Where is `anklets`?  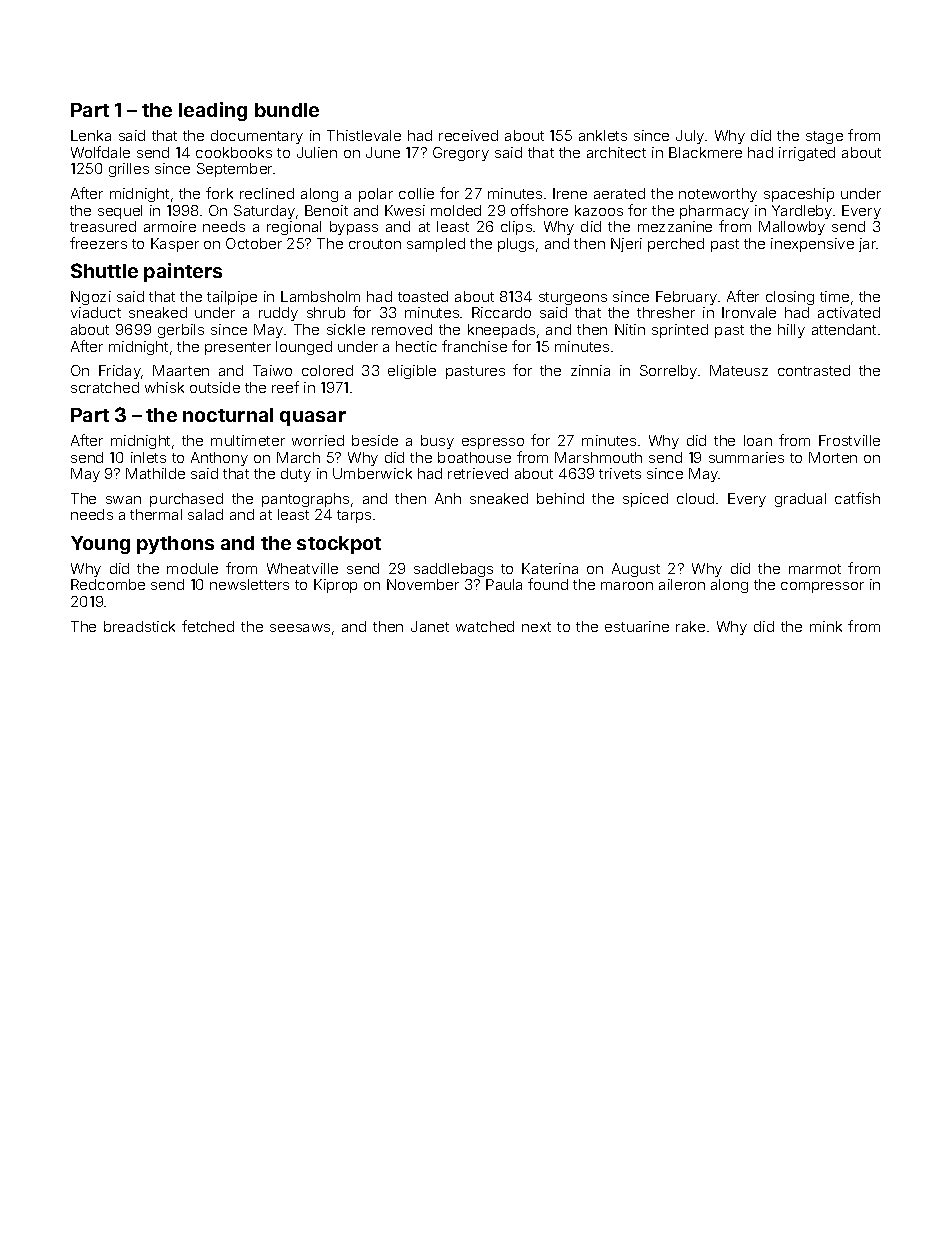
anklets is located at coordinates (603, 135).
